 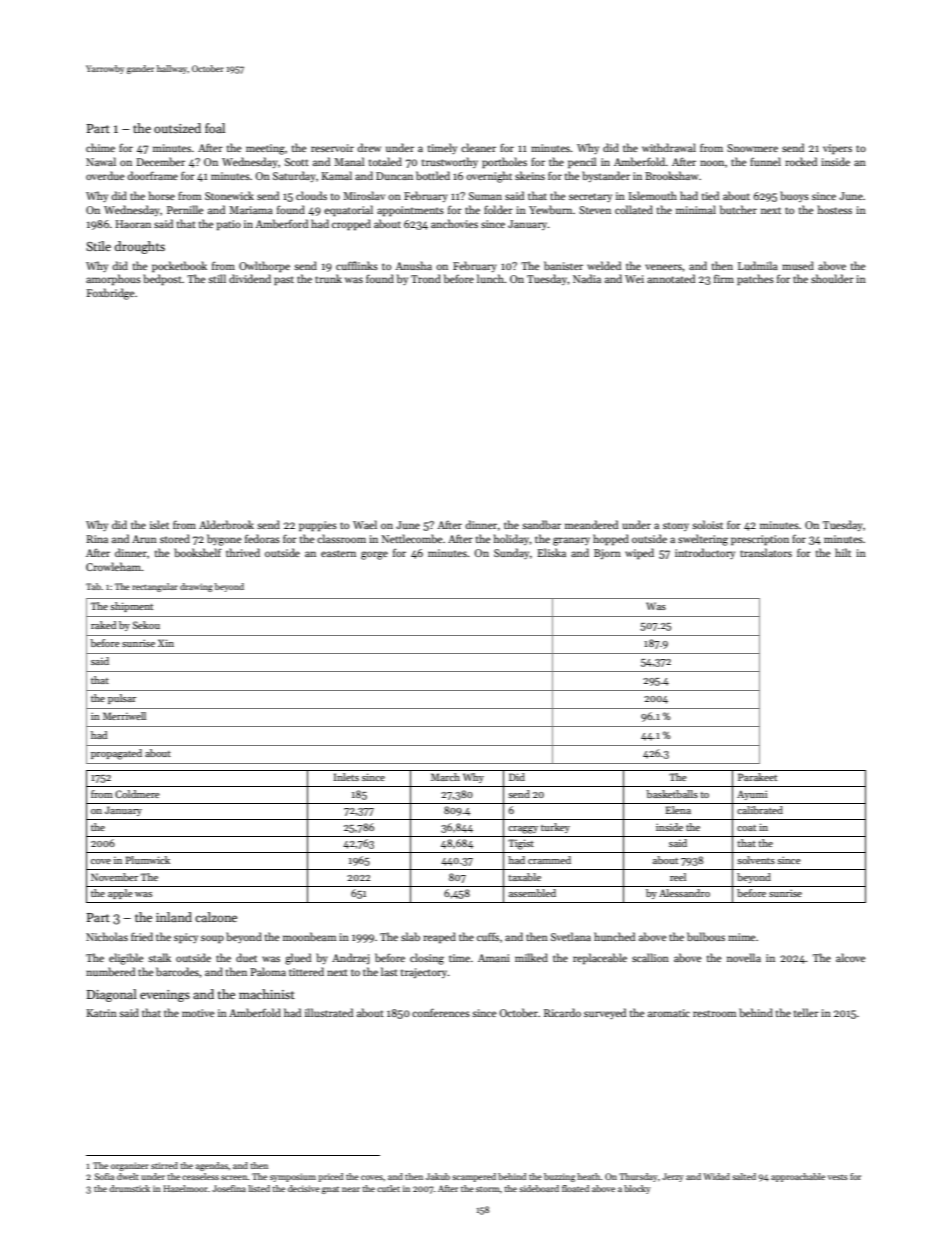 I want to click on chime, so click(x=100, y=147).
